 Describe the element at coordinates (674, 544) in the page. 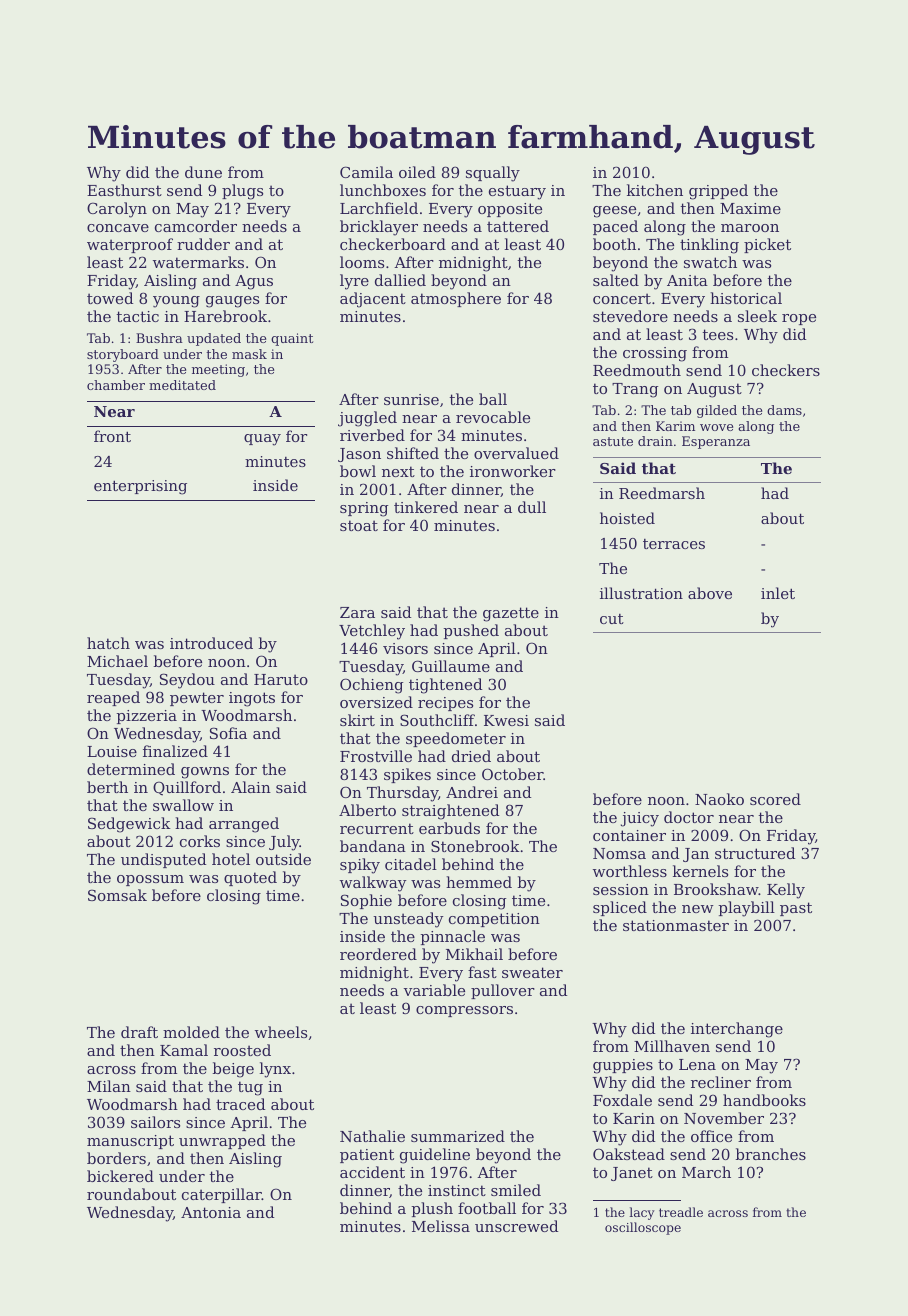

I see `terraces` at that location.
